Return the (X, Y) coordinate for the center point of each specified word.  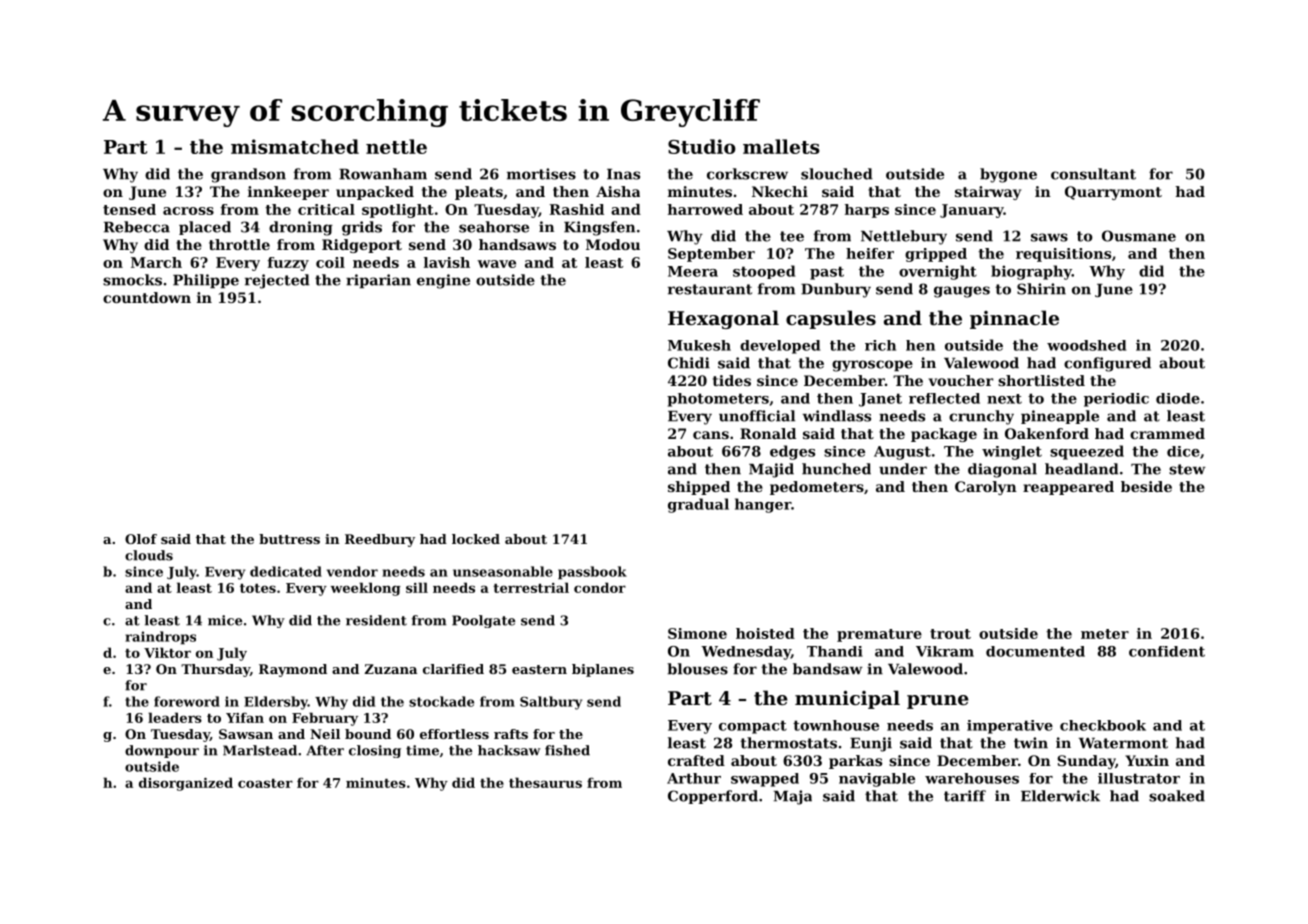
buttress (289, 539)
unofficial (757, 416)
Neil (325, 734)
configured (1107, 364)
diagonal (1002, 470)
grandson (248, 175)
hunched (836, 469)
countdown (147, 297)
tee (792, 236)
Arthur (694, 778)
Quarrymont (1113, 193)
